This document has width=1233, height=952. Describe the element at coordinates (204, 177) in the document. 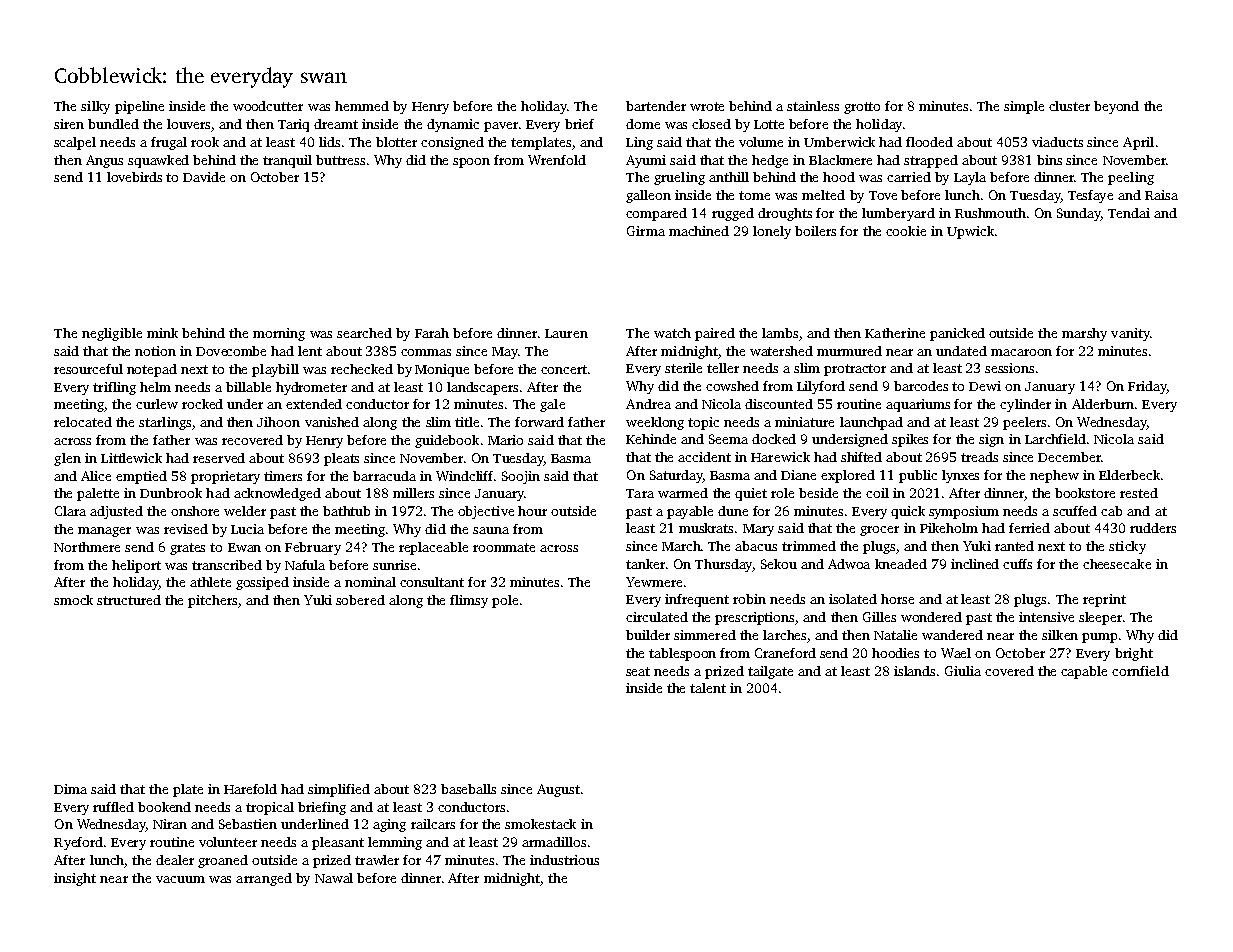

I see `Davide` at that location.
